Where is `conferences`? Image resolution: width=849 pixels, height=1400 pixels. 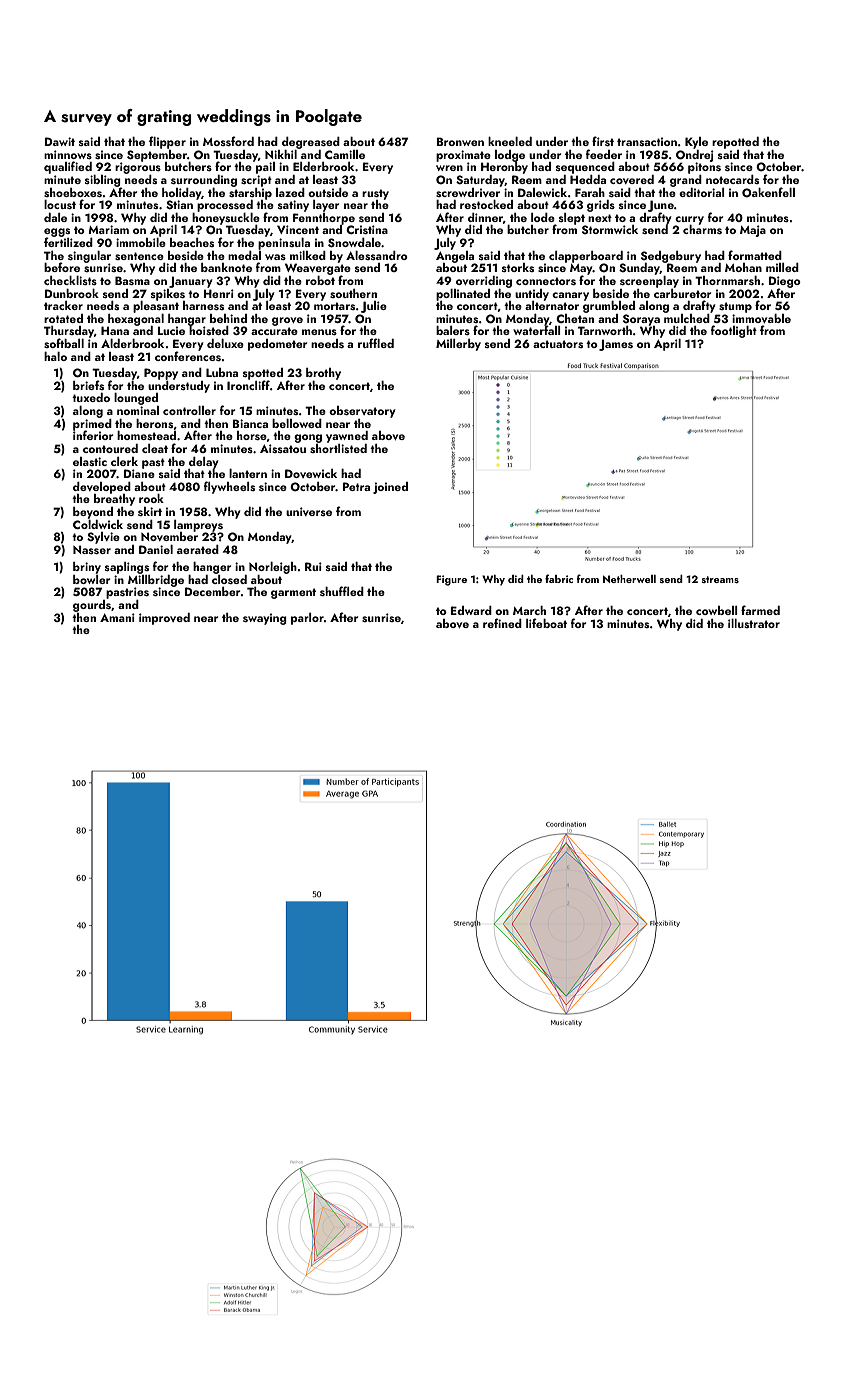
conferences is located at coordinates (188, 356).
